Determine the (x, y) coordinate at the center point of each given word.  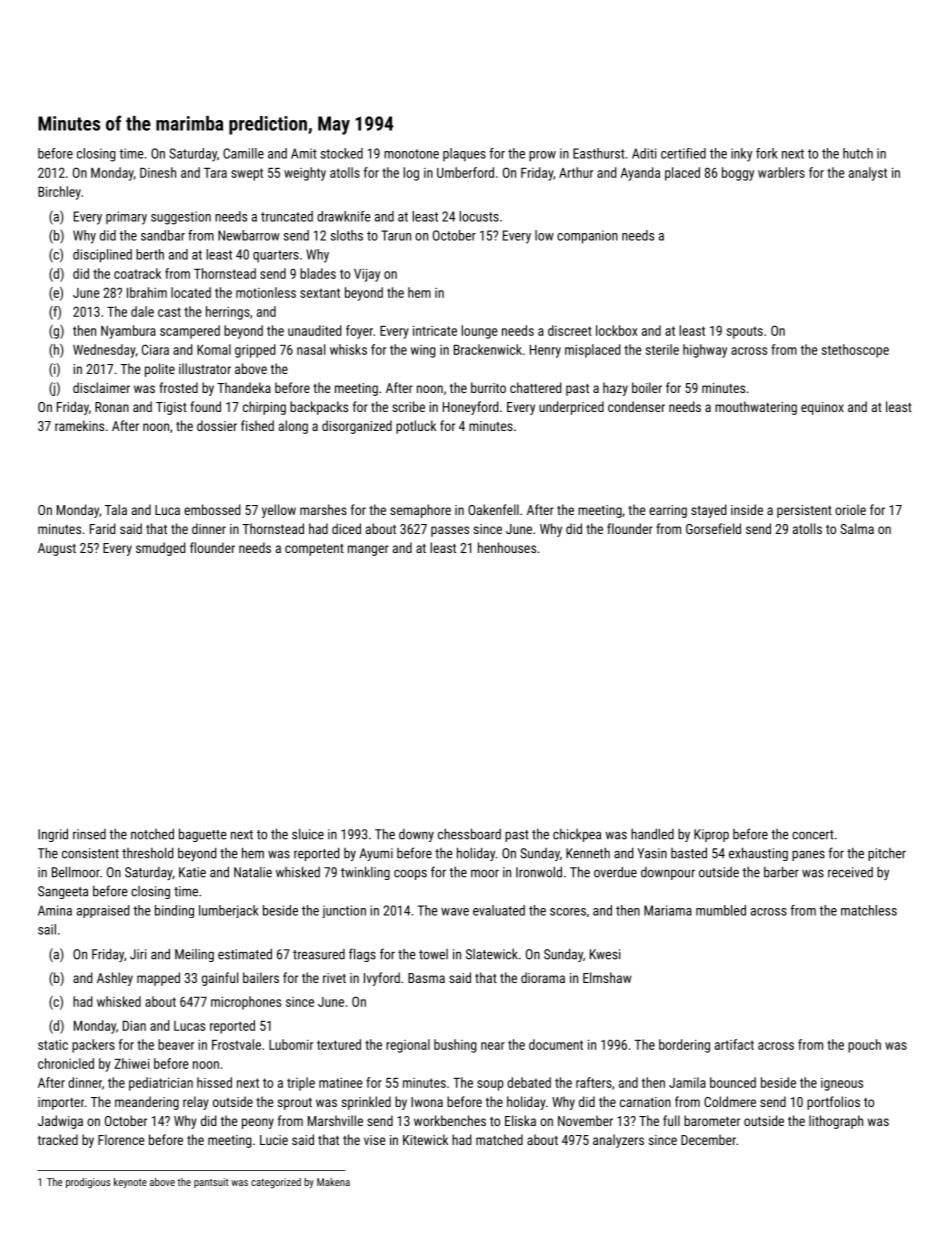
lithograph (836, 1122)
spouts (745, 332)
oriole (850, 509)
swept (247, 174)
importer (61, 1103)
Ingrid (53, 835)
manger (368, 550)
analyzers (618, 1141)
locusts (479, 216)
